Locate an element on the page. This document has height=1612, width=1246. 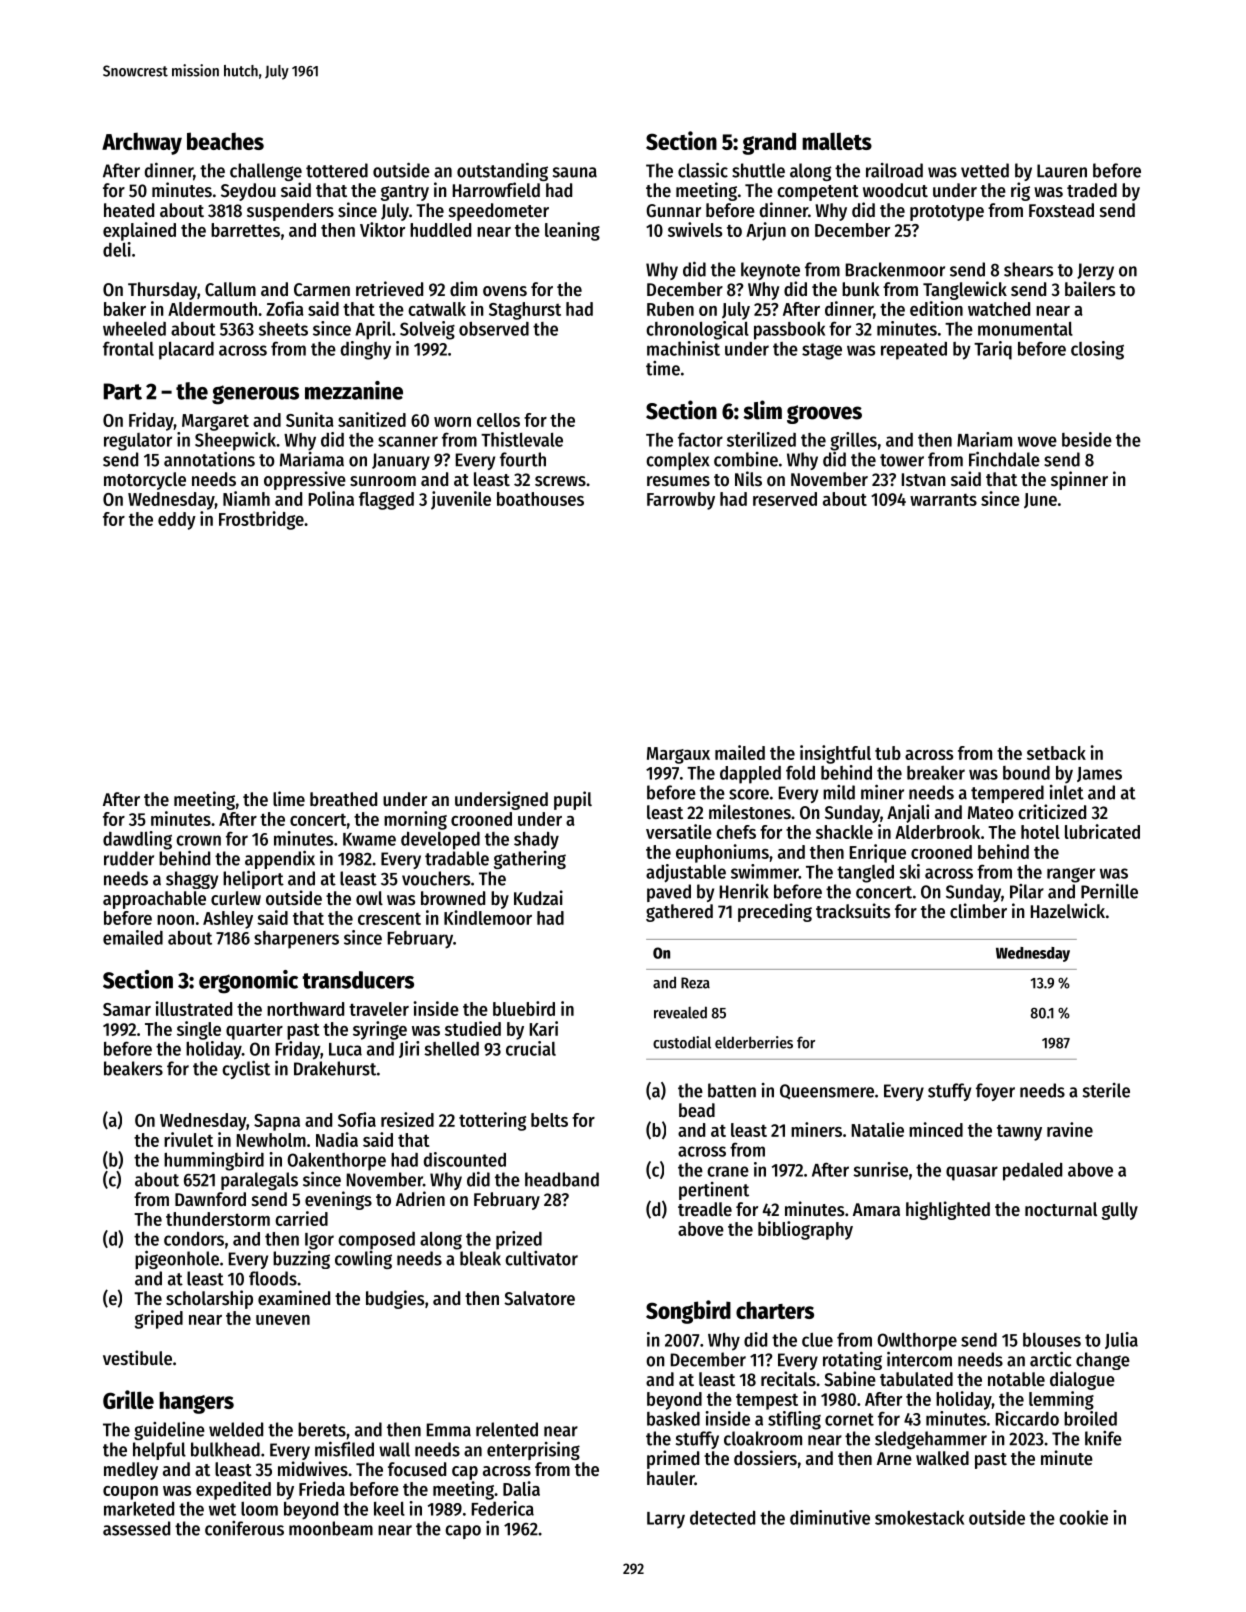
heated is located at coordinates (129, 210).
